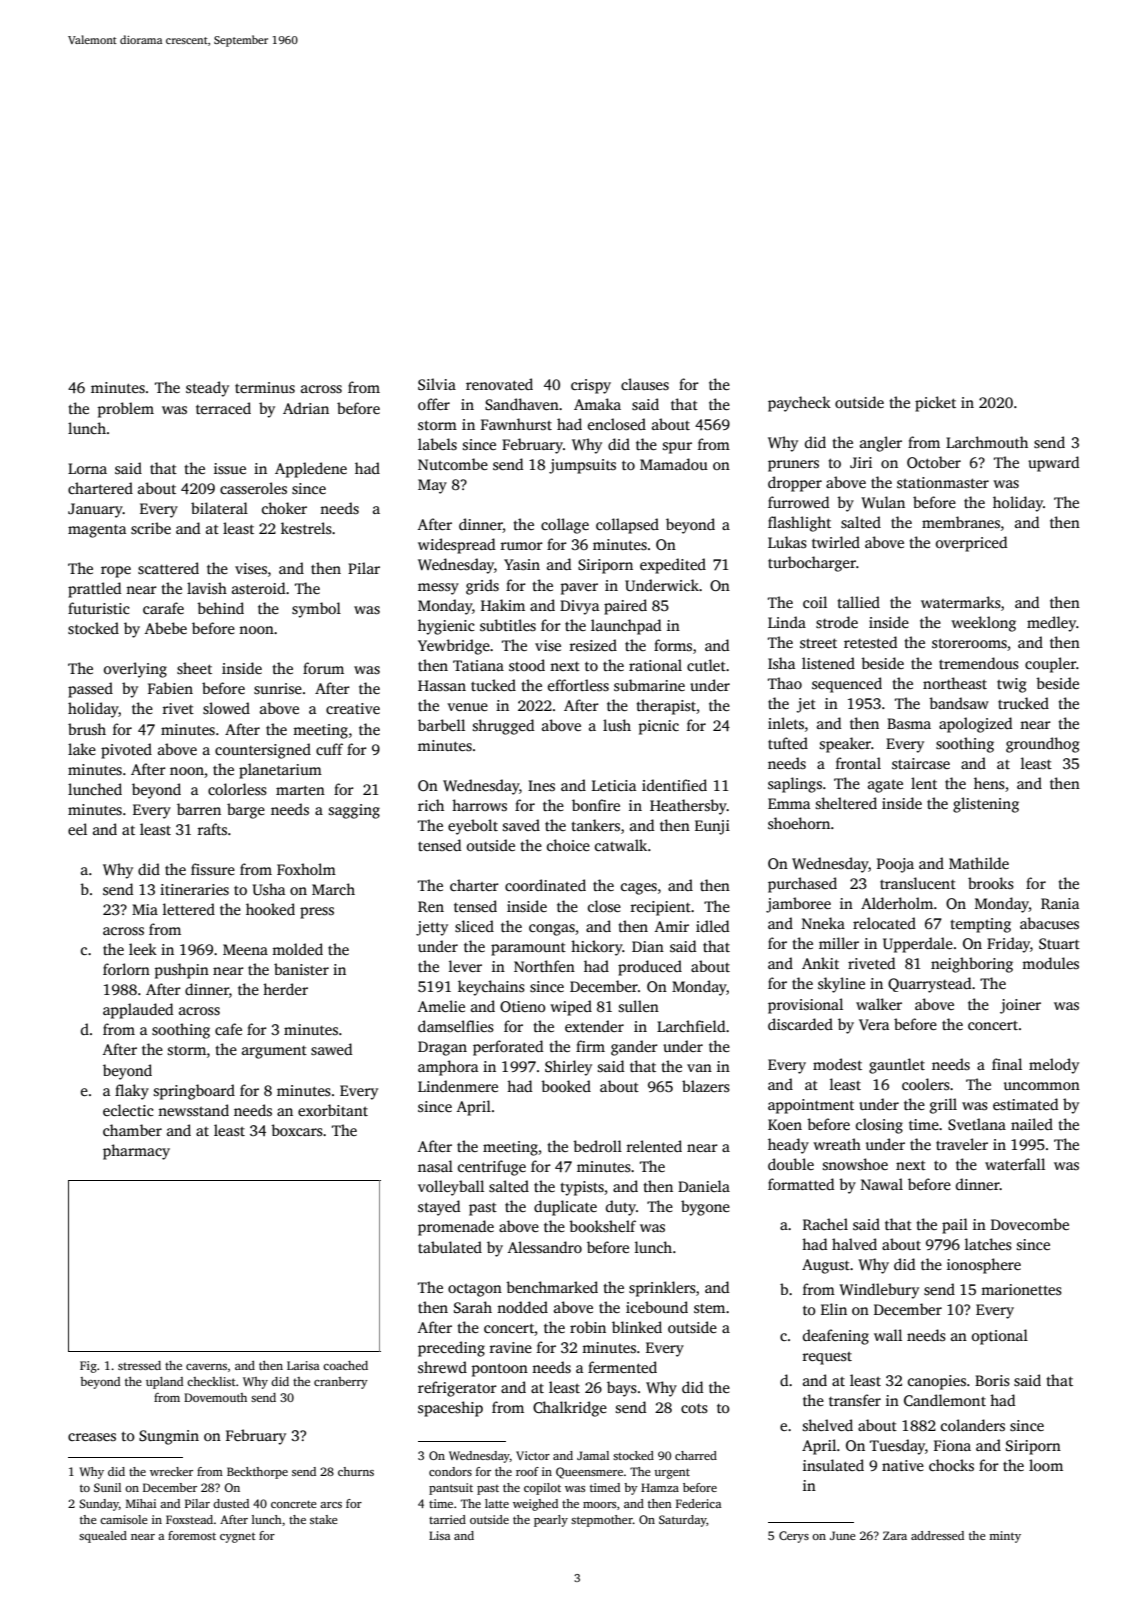 Image resolution: width=1148 pixels, height=1624 pixels. What do you see at coordinates (333, 889) in the page?
I see `March` at bounding box center [333, 889].
